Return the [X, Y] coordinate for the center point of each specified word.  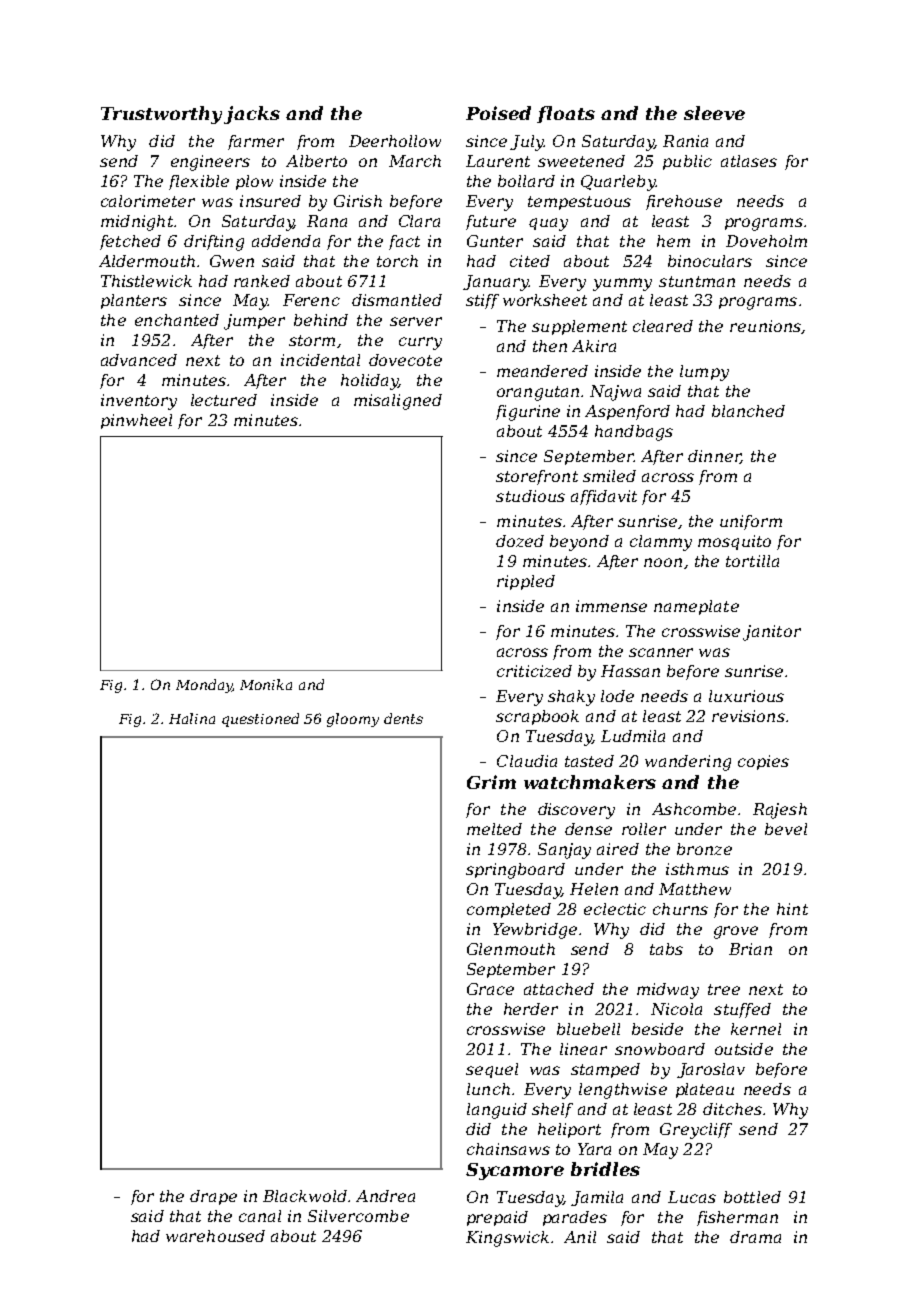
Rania [685, 141]
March [415, 161]
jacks [252, 115]
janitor [772, 633]
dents [403, 718]
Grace [490, 989]
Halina [192, 718]
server [416, 321]
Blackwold [305, 1196]
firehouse [684, 202]
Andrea [385, 1196]
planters [134, 301]
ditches [732, 1109]
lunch [488, 1089]
